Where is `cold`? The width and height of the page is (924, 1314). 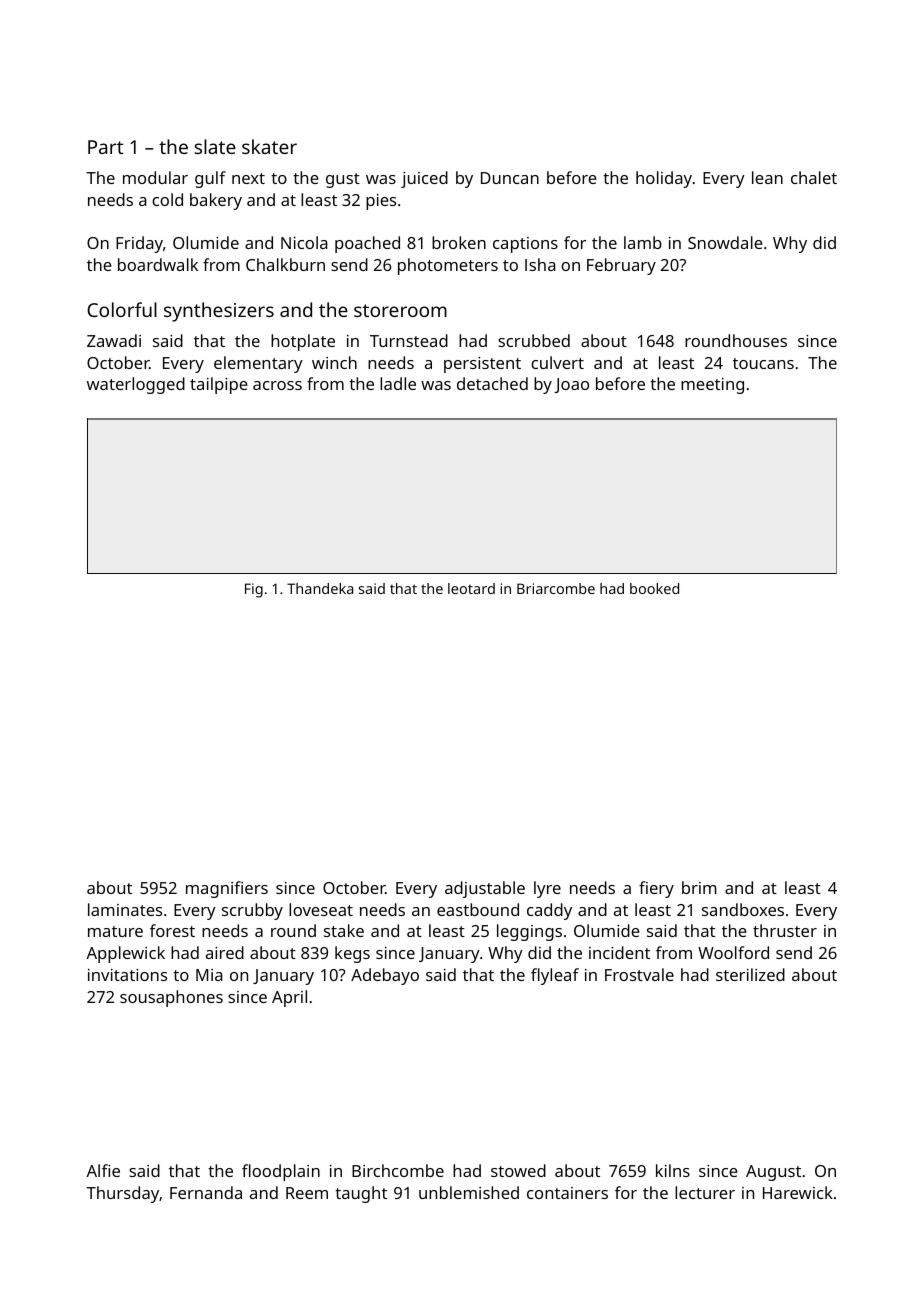 cold is located at coordinates (167, 199).
